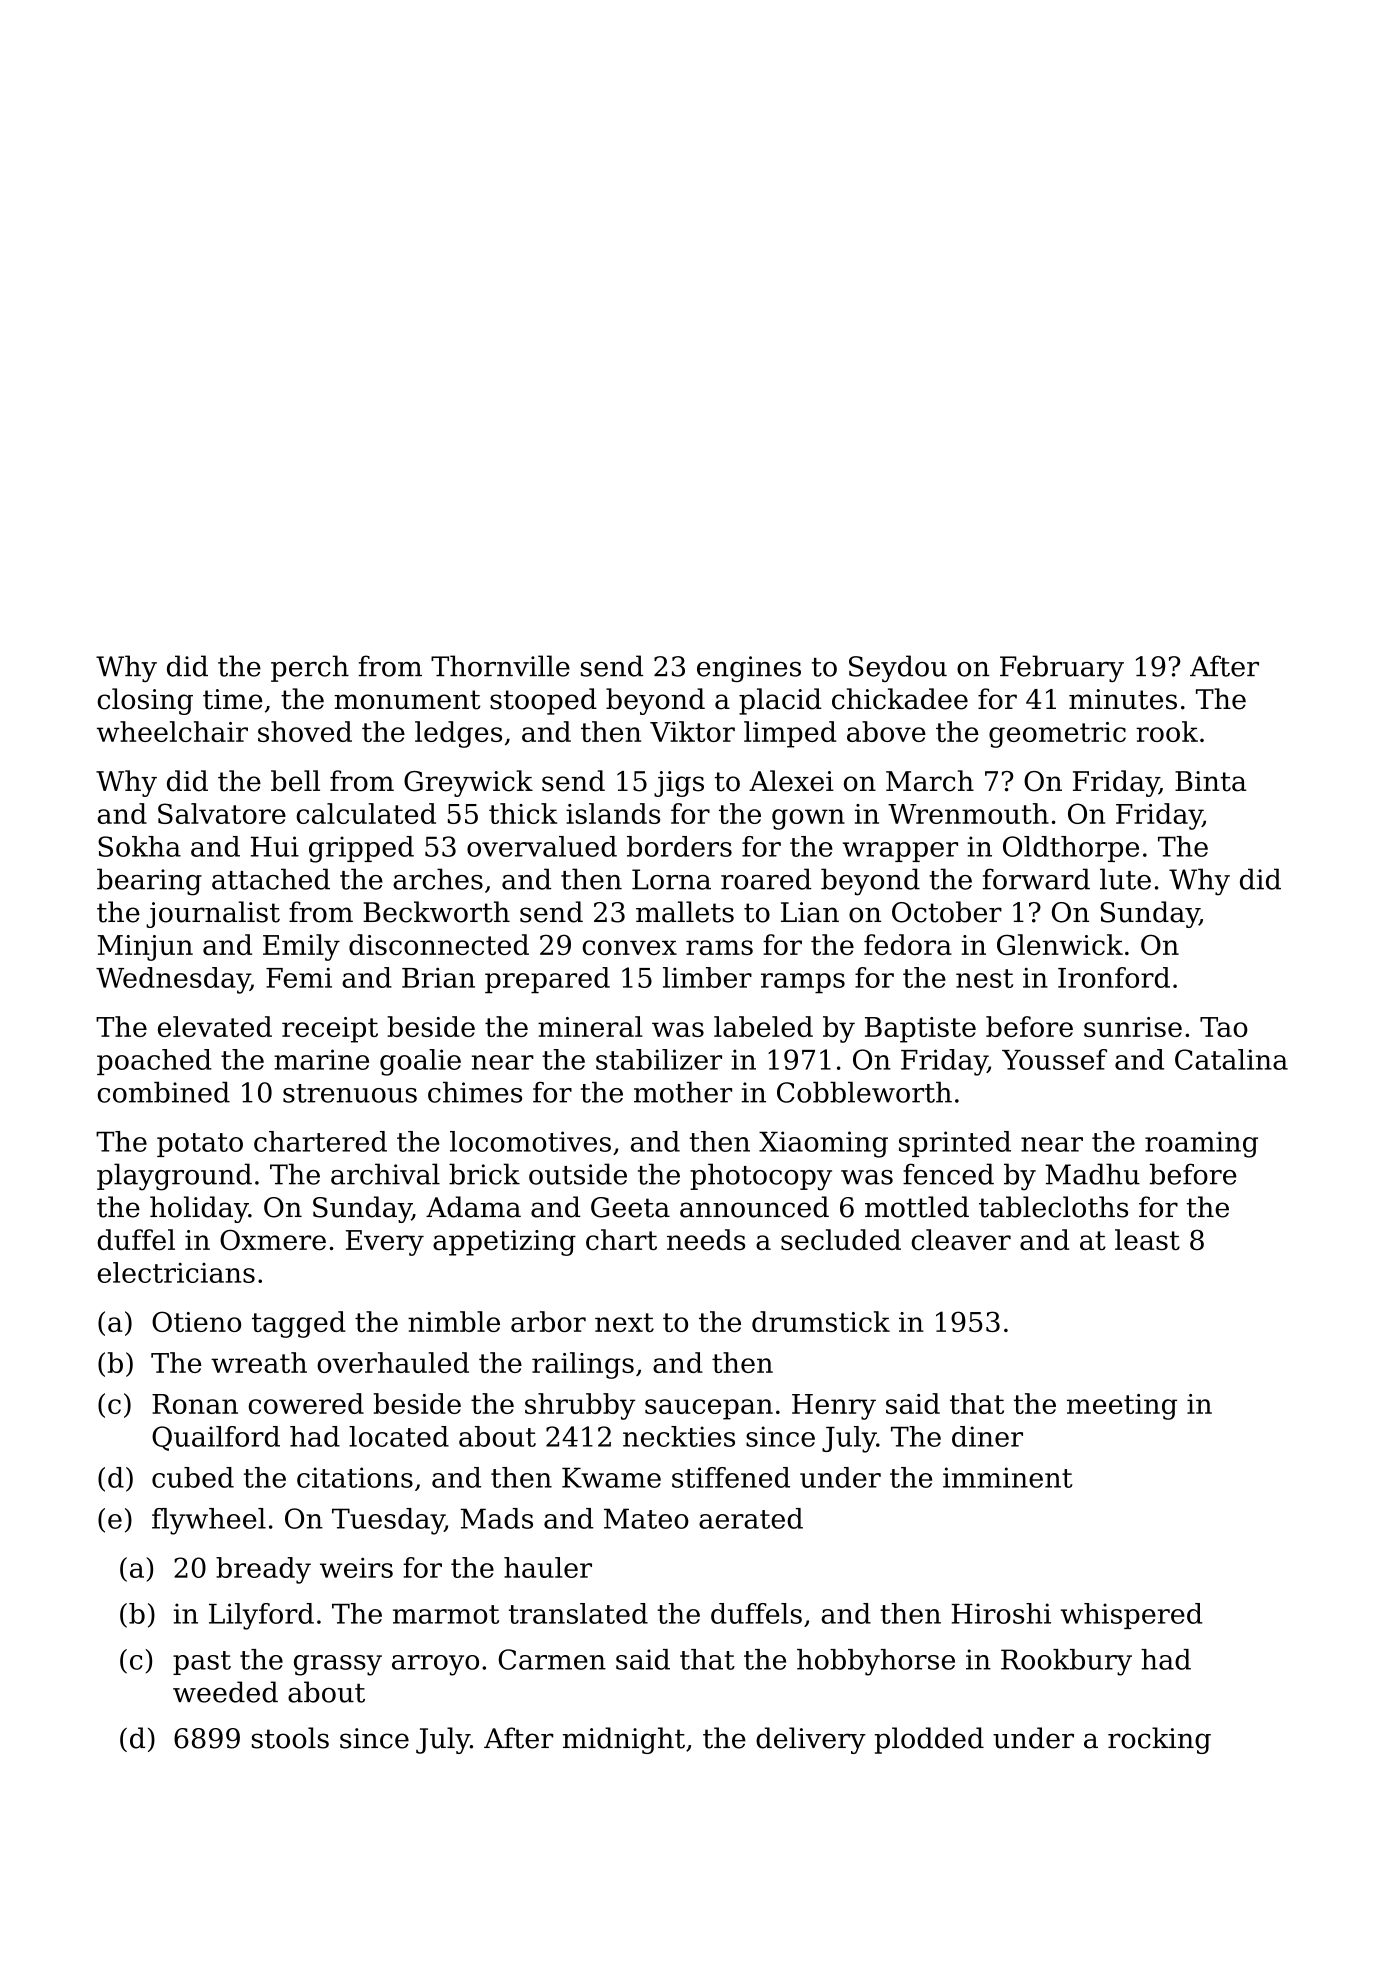 This screenshot has height=1969, width=1386. I want to click on Hui, so click(275, 846).
